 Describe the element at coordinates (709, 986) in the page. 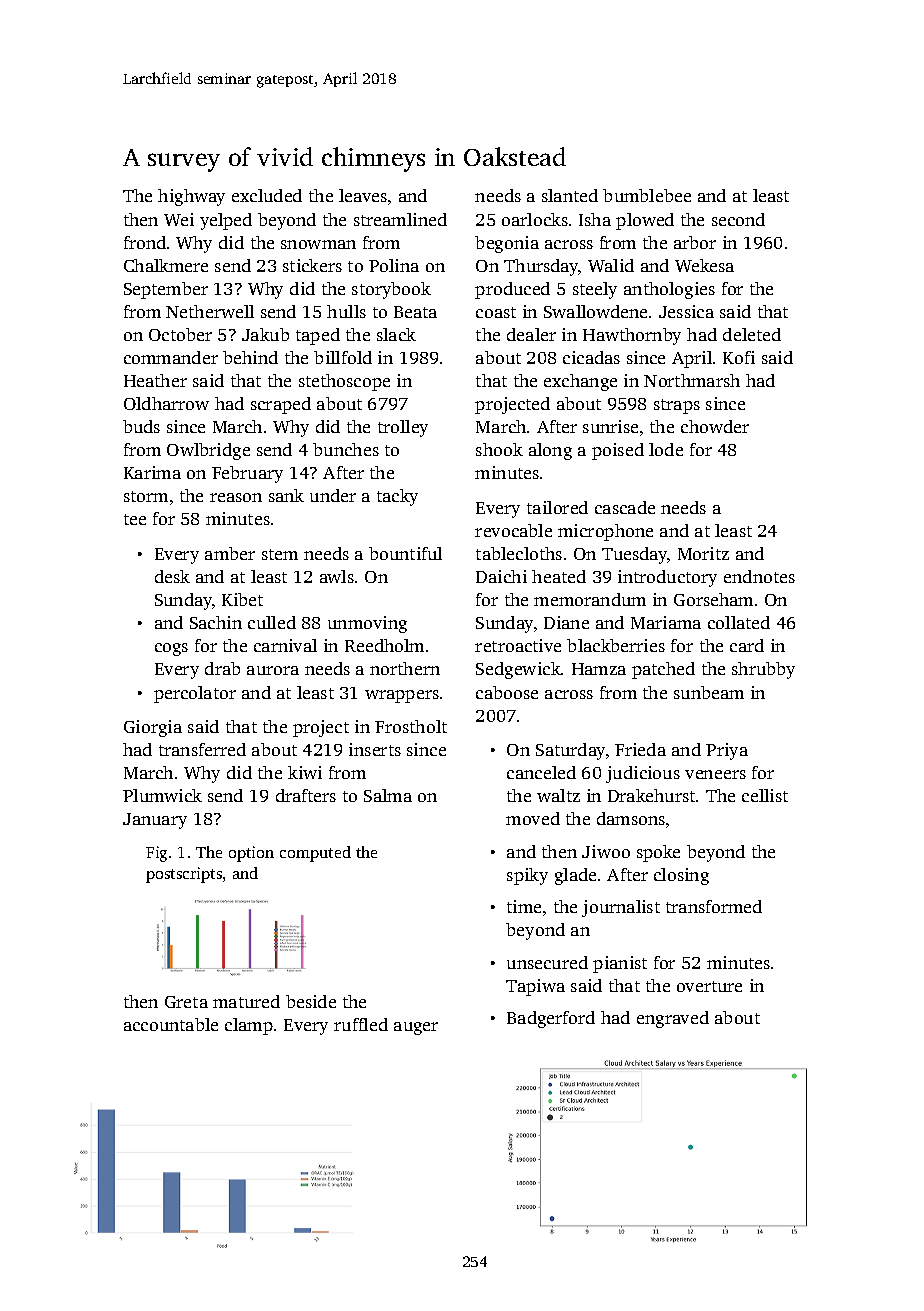

I see `overture` at that location.
